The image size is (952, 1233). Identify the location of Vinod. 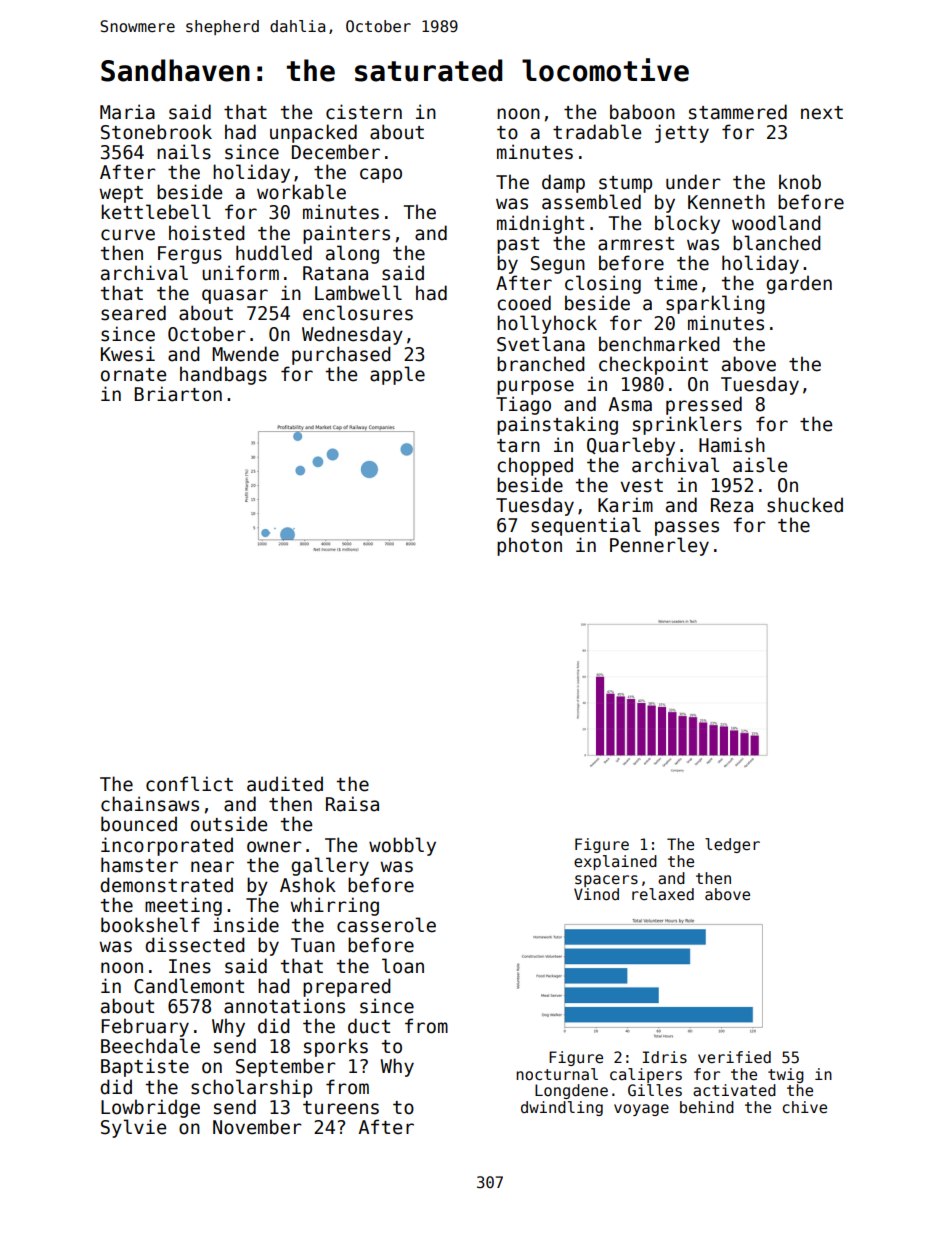
(596, 894).
